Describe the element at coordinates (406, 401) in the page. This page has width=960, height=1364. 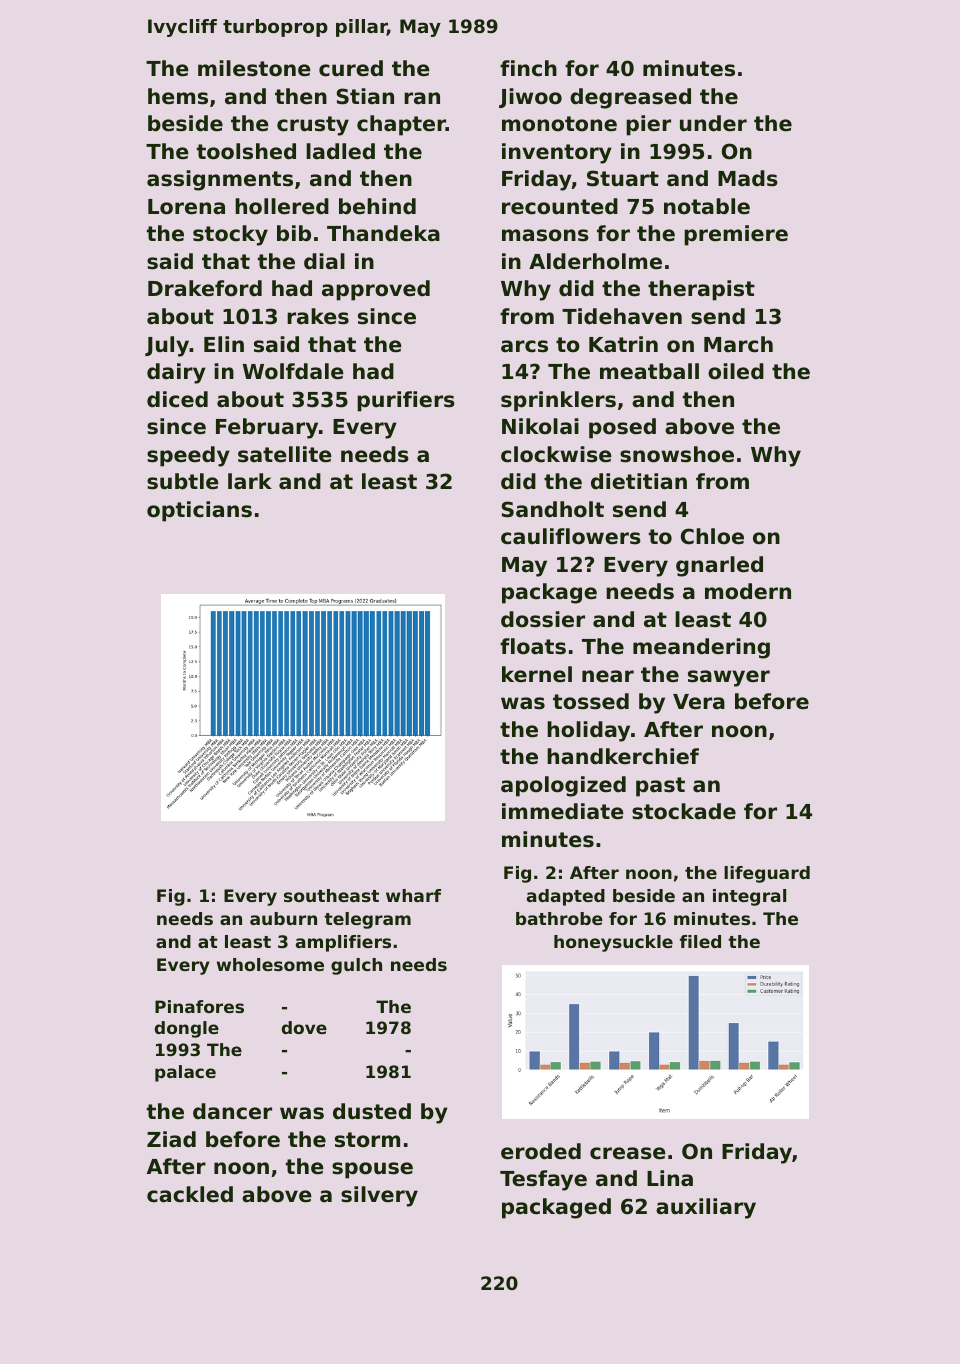
I see `purifiers` at that location.
